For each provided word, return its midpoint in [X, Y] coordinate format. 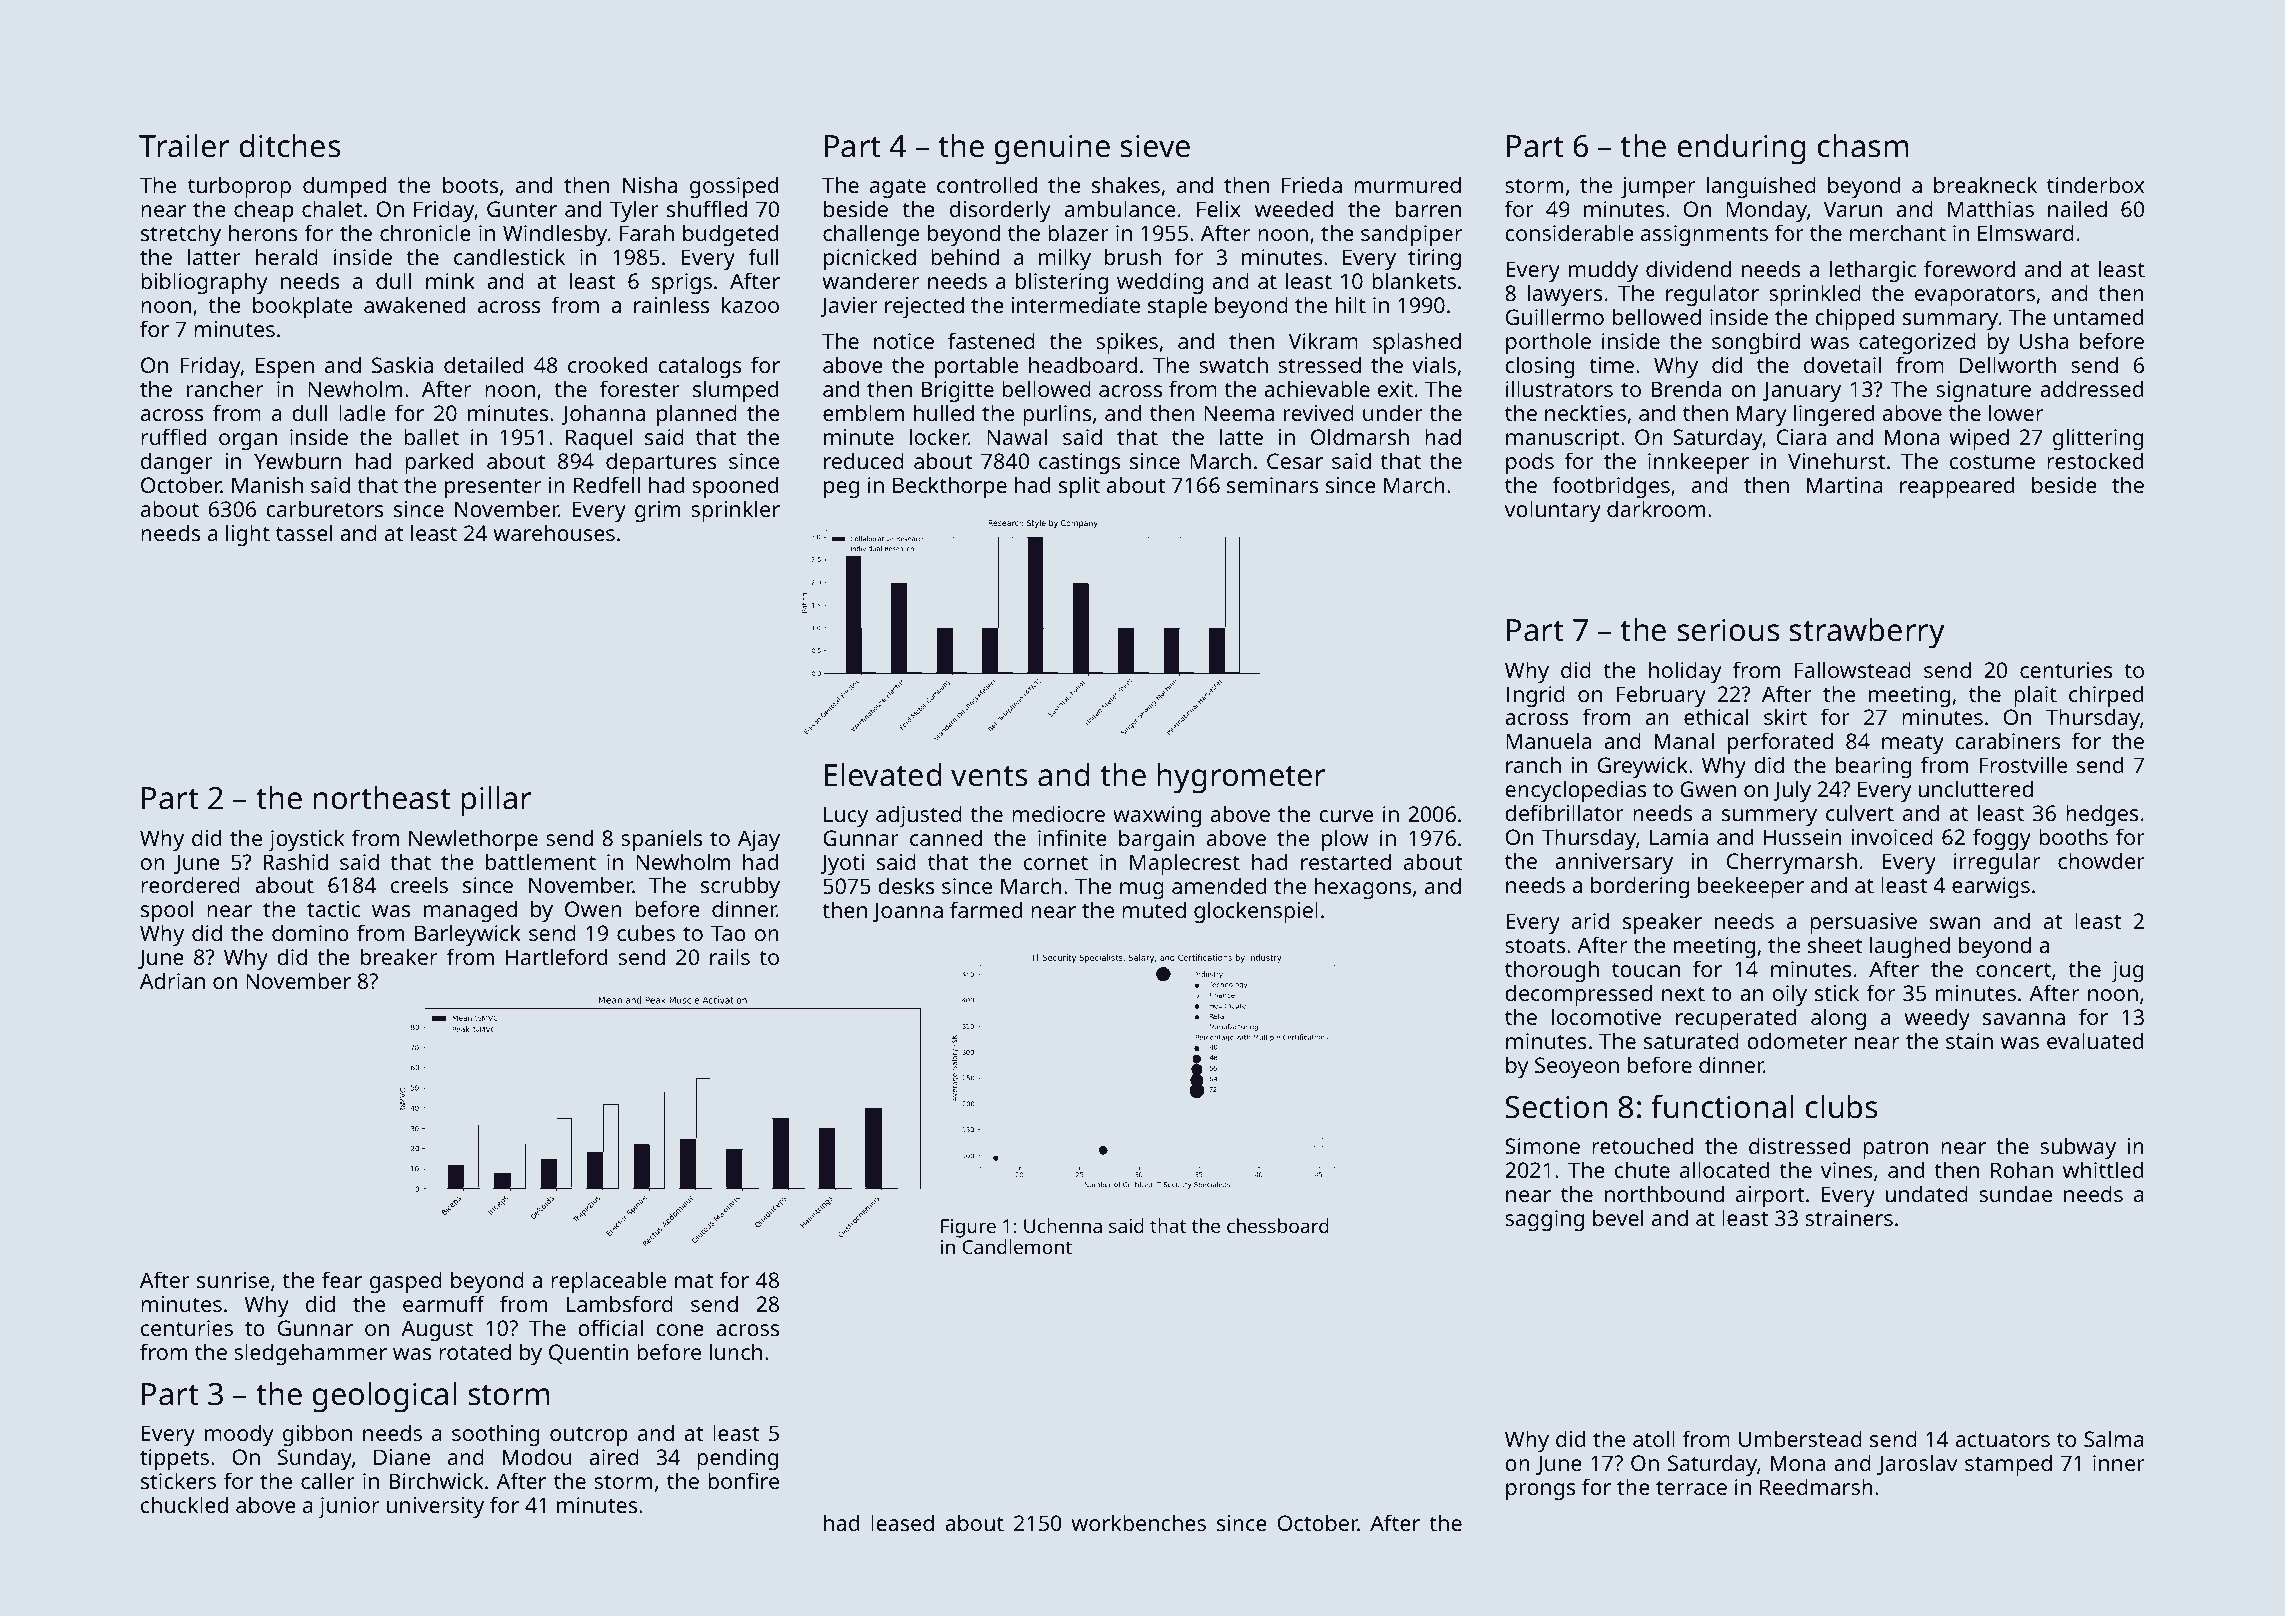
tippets [174, 1459]
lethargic [1873, 271]
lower [2016, 412]
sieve [1155, 146]
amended [1219, 885]
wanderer [870, 280]
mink [450, 280]
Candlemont [1017, 1246]
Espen [285, 367]
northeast [382, 797]
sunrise [233, 1280]
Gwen [1708, 789]
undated [1926, 1193]
